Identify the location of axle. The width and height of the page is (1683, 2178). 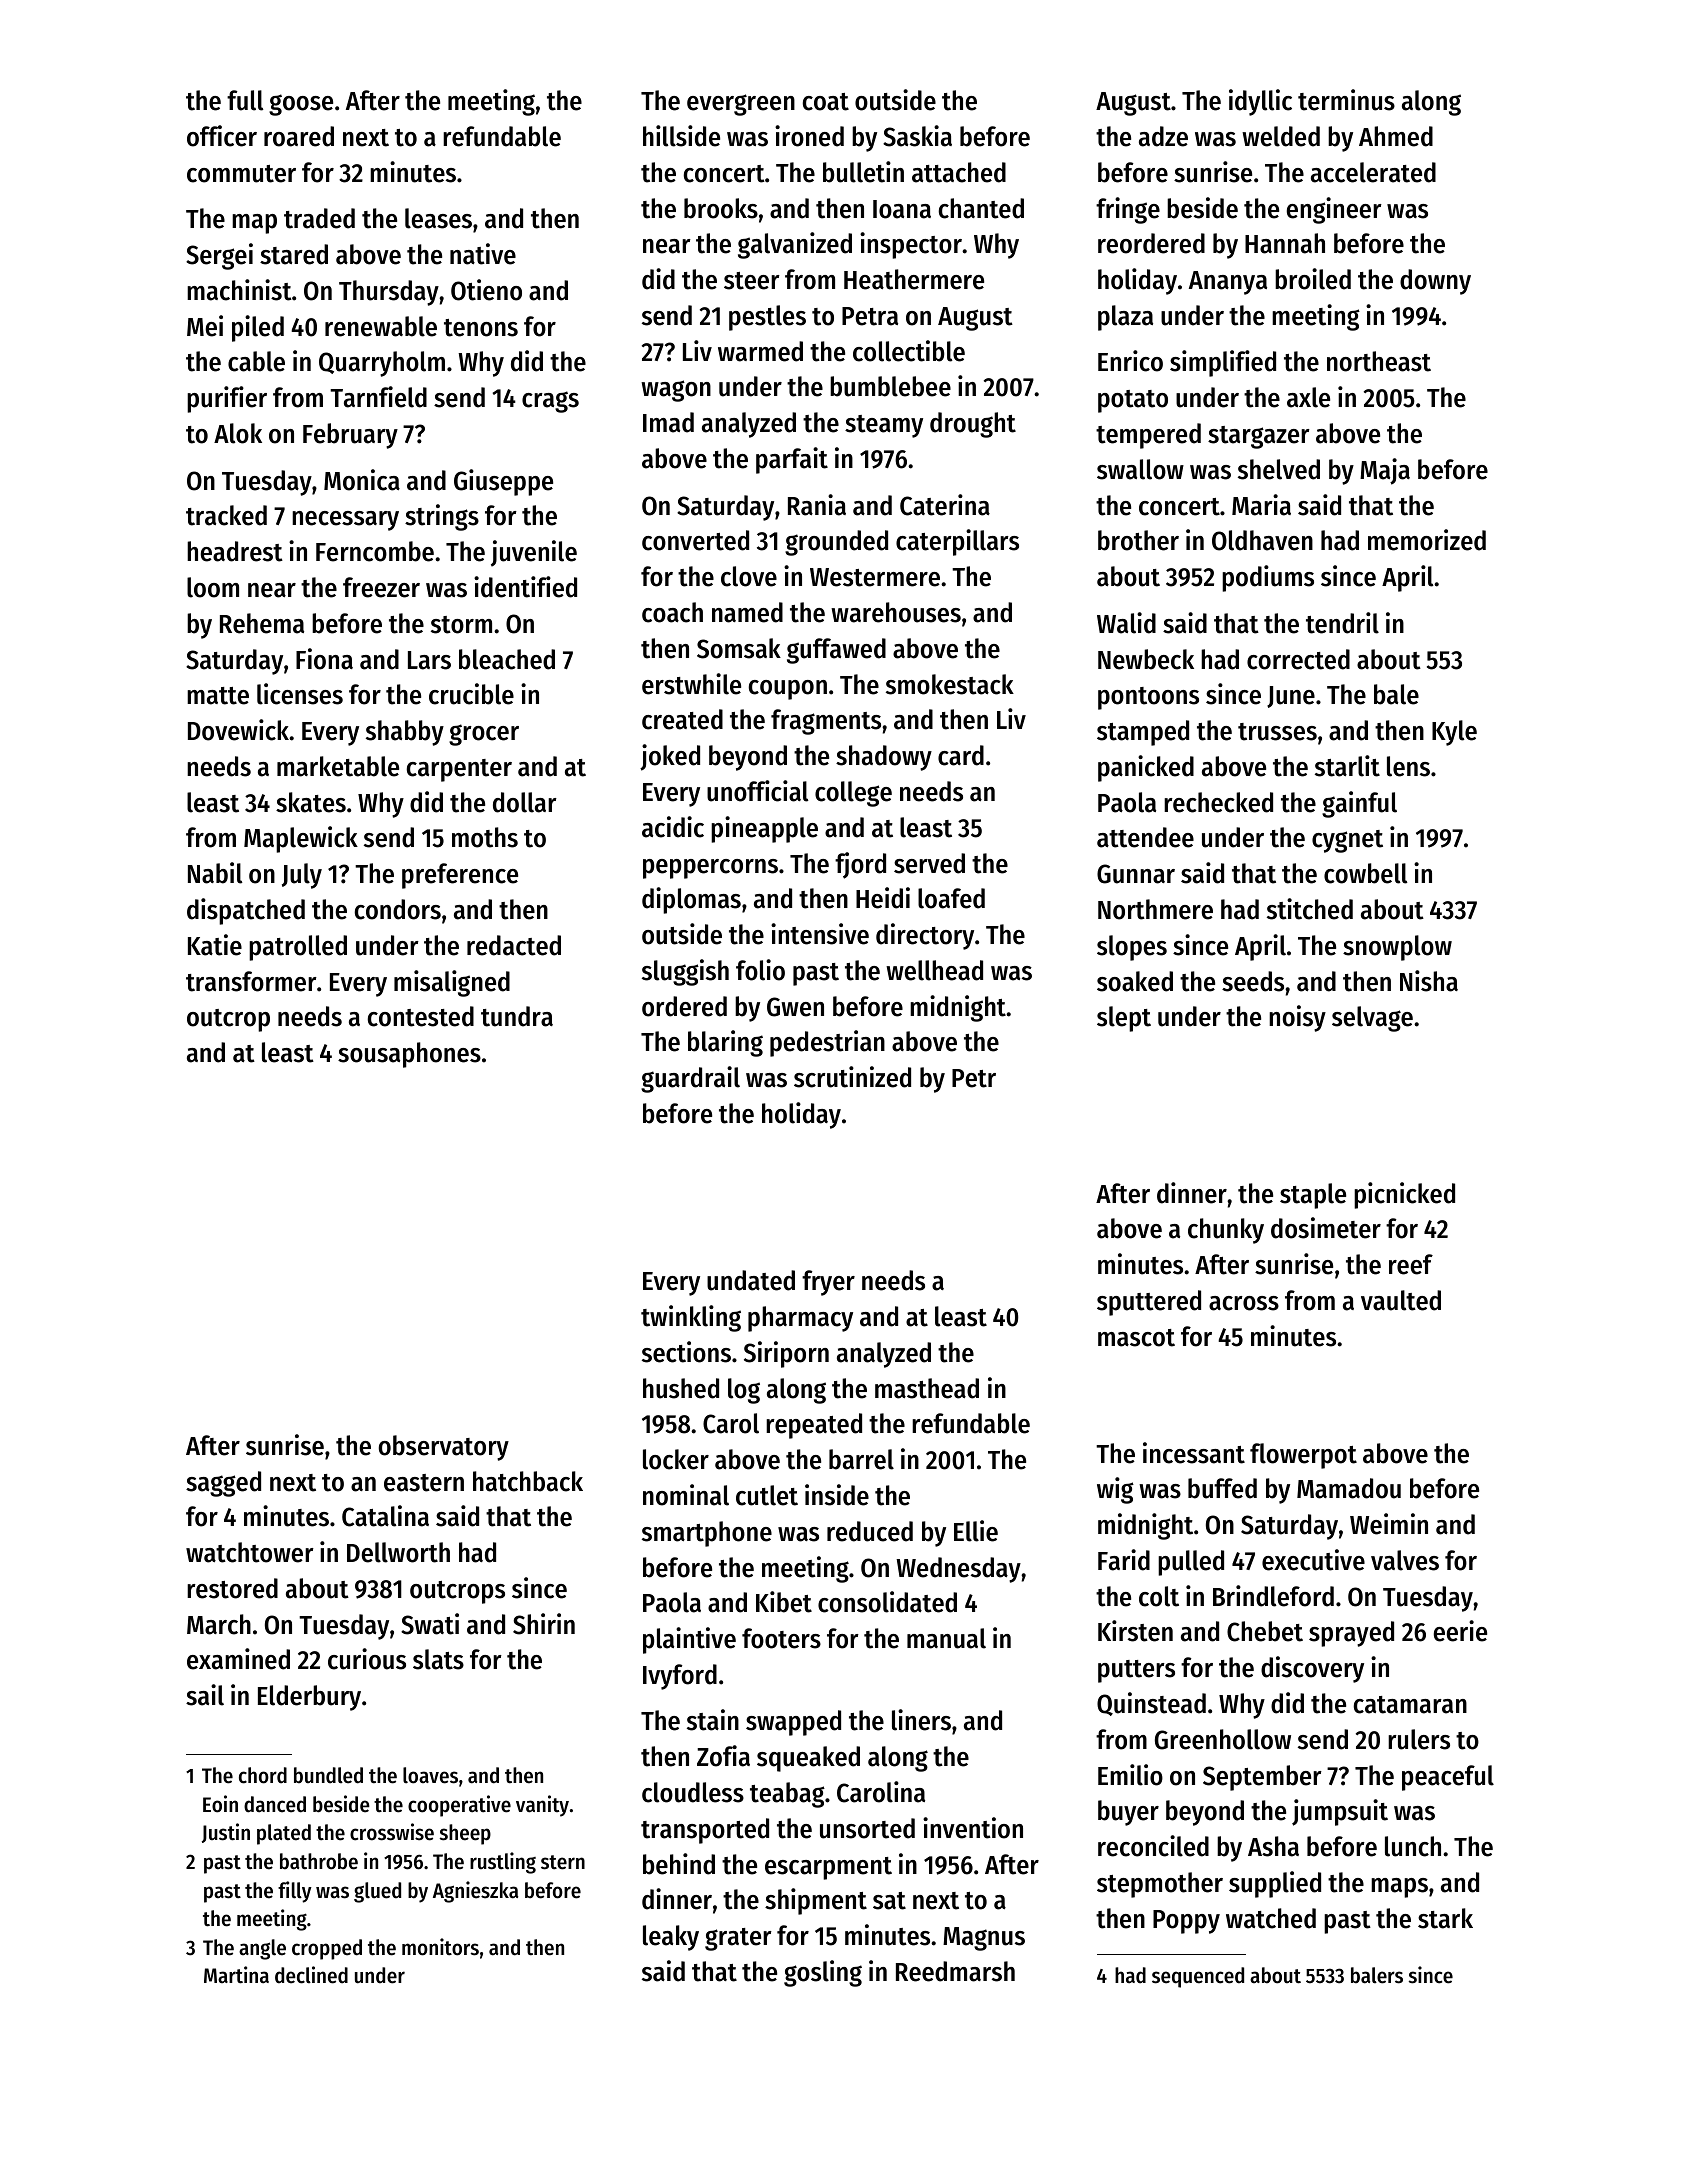
(1308, 397).
